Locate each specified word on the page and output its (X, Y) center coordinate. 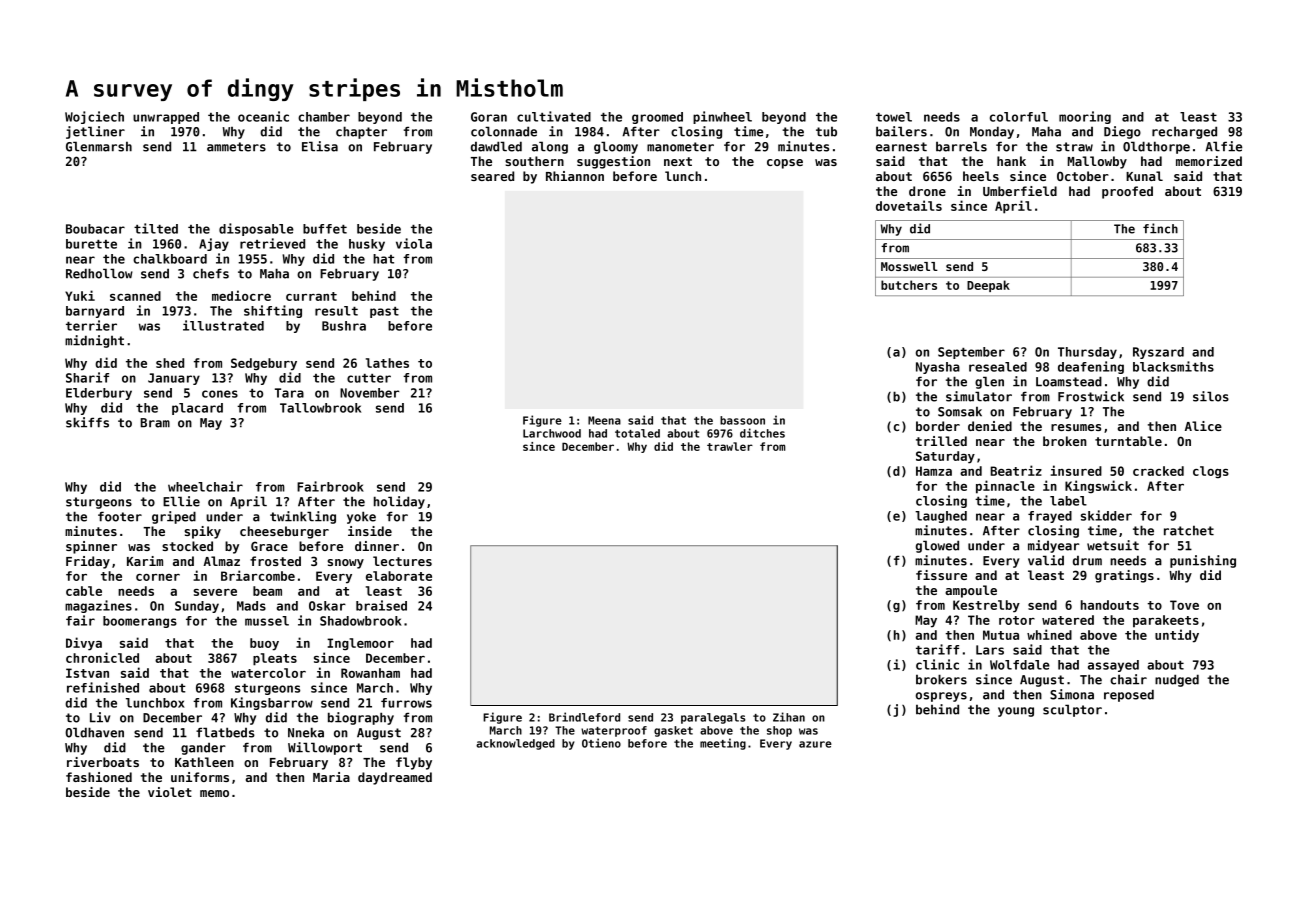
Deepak (988, 286)
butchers (909, 285)
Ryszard (1158, 353)
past (384, 312)
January (174, 379)
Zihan (789, 717)
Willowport (325, 748)
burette (91, 244)
